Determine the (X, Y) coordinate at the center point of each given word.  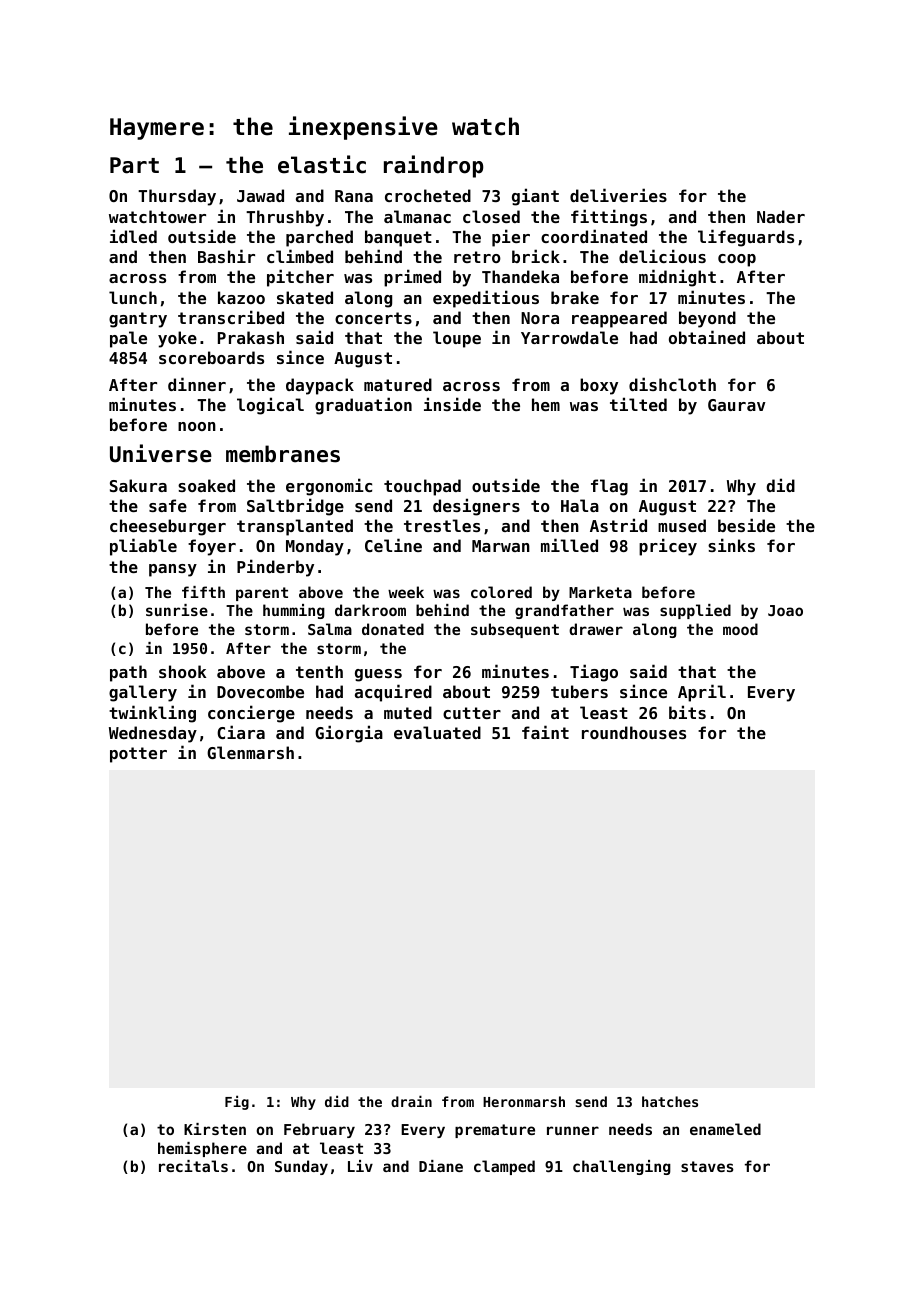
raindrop (433, 166)
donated (393, 629)
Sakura (138, 485)
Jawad (260, 195)
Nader (781, 216)
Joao (785, 610)
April (702, 693)
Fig (237, 1102)
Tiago (594, 673)
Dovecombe (260, 691)
